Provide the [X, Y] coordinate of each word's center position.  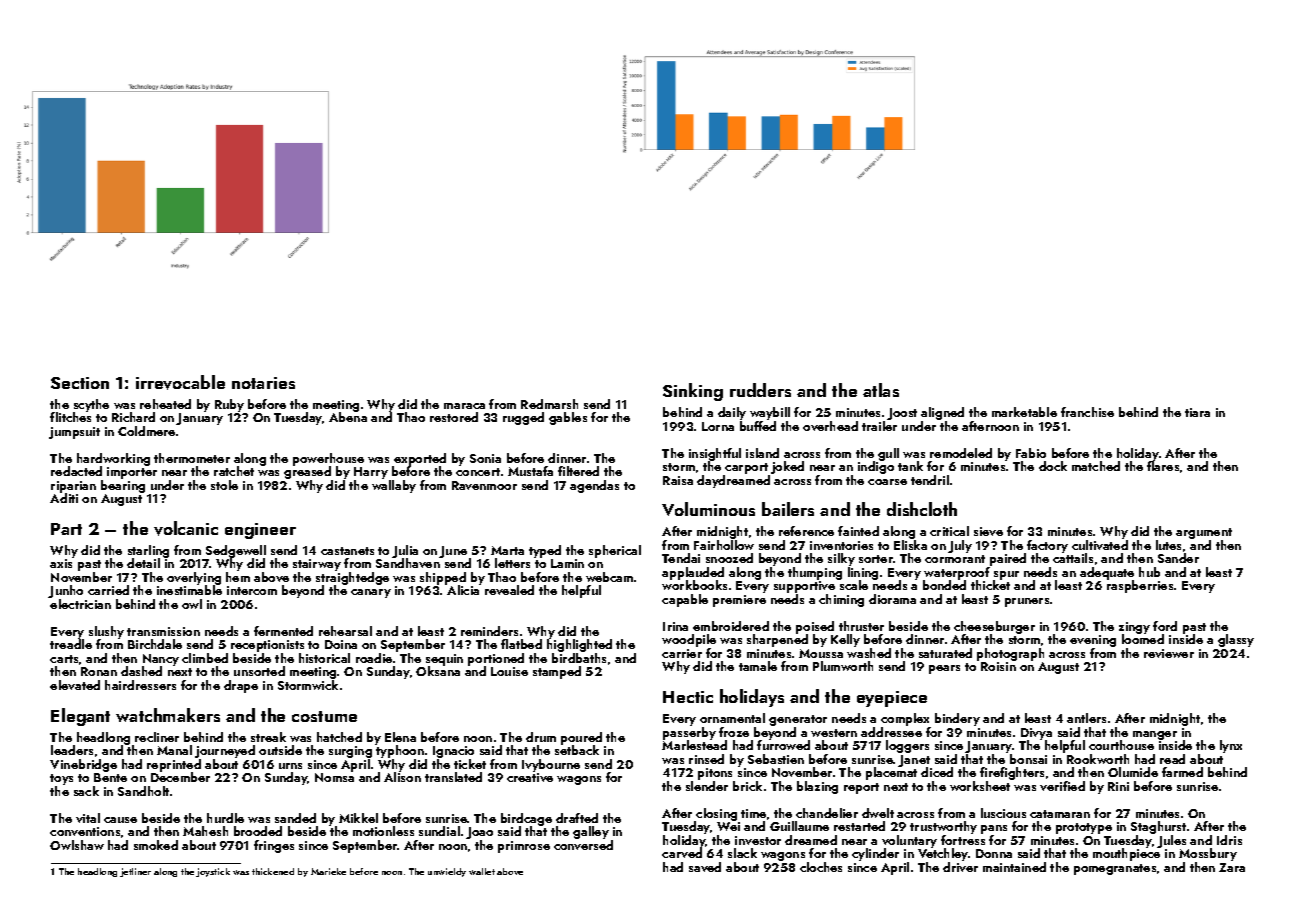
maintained [1014, 867]
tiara [1197, 412]
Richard [133, 417]
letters [512, 563]
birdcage [526, 819]
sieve [988, 531]
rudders [760, 390]
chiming [841, 600]
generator [798, 720]
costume [324, 716]
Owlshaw [77, 845]
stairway [317, 565]
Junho [65, 591]
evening [1093, 641]
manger [1155, 735]
